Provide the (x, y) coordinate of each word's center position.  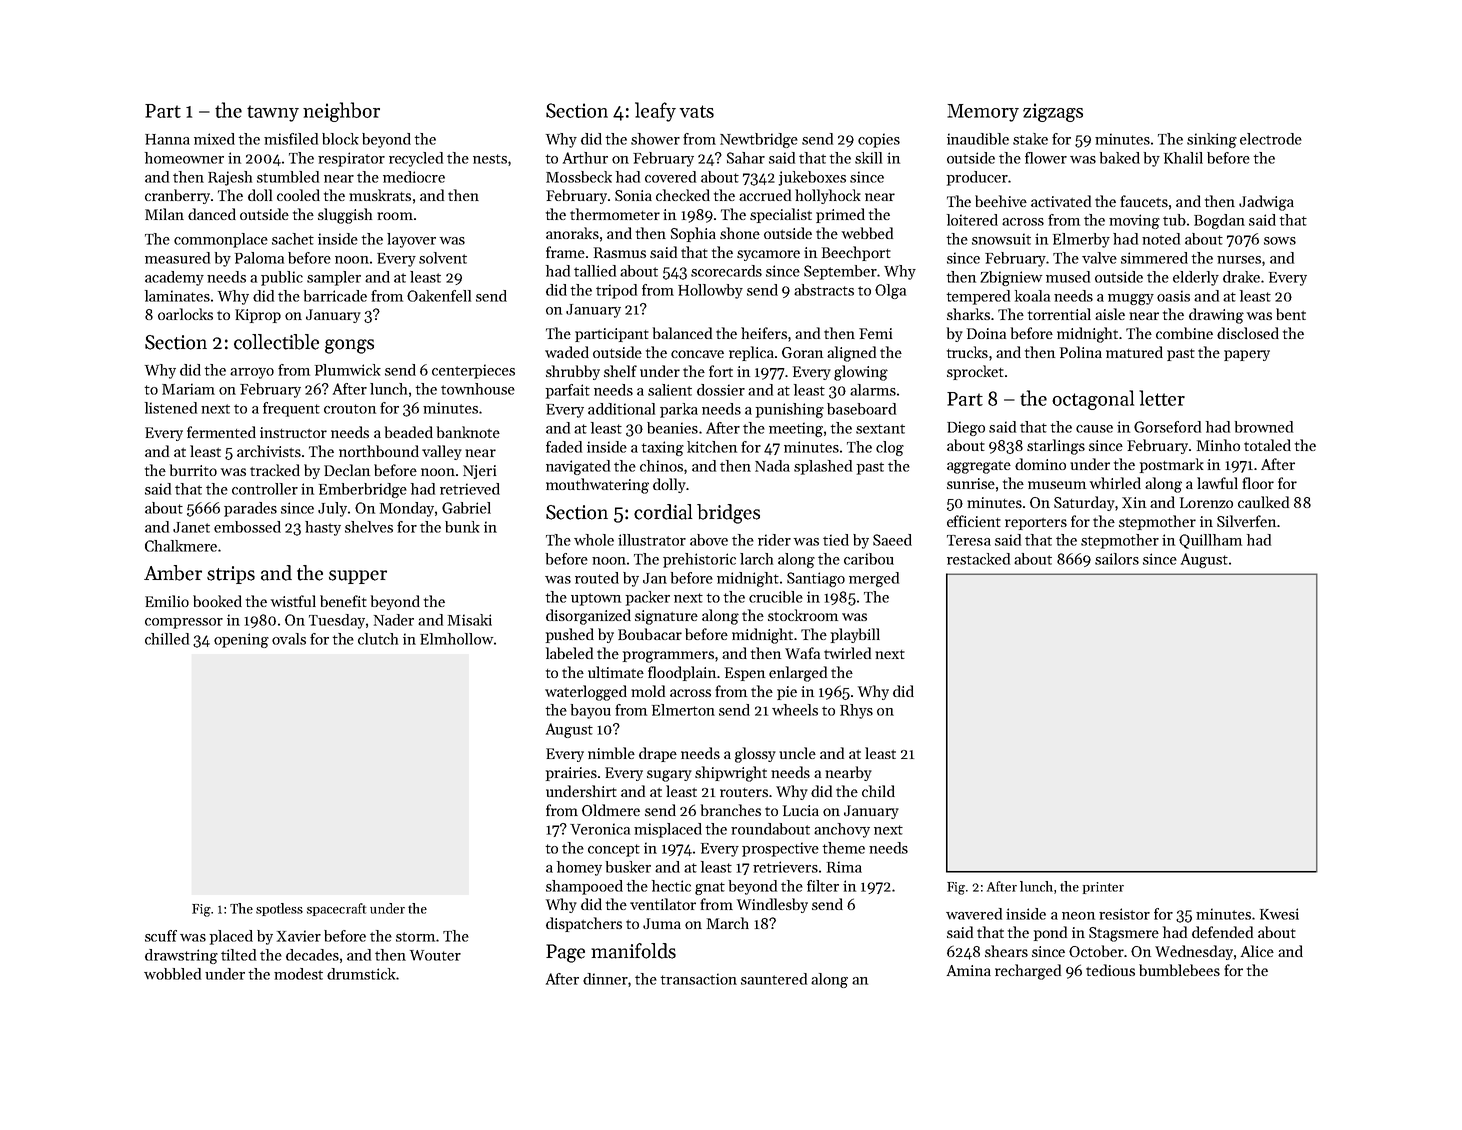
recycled (416, 159)
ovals (289, 639)
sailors (1117, 559)
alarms (873, 390)
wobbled (172, 974)
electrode (1271, 139)
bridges (728, 514)
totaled (1267, 445)
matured (1134, 352)
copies (879, 140)
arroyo (252, 373)
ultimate (616, 672)
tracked (275, 470)
